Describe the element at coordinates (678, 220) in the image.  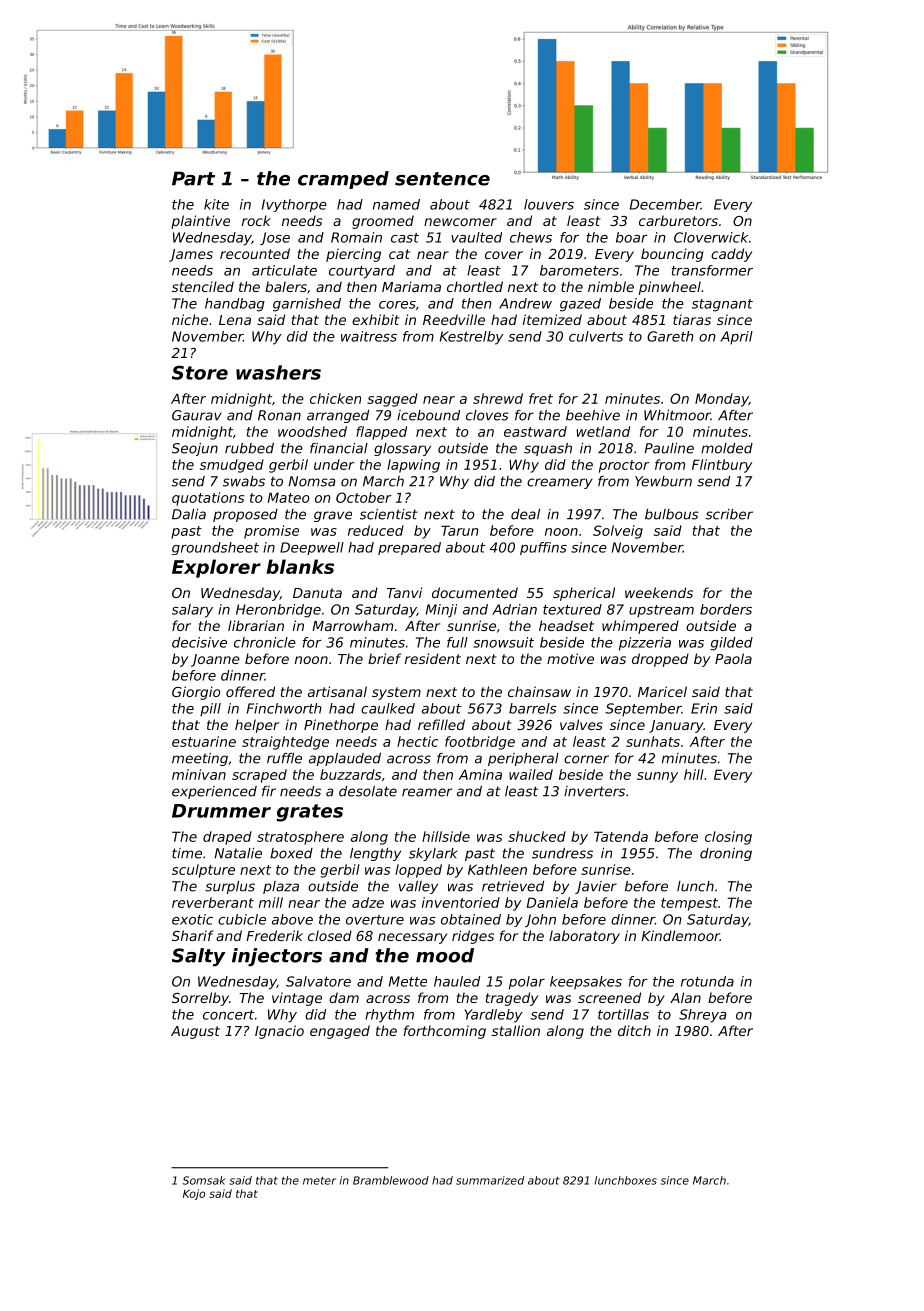
I see `carburetors` at that location.
